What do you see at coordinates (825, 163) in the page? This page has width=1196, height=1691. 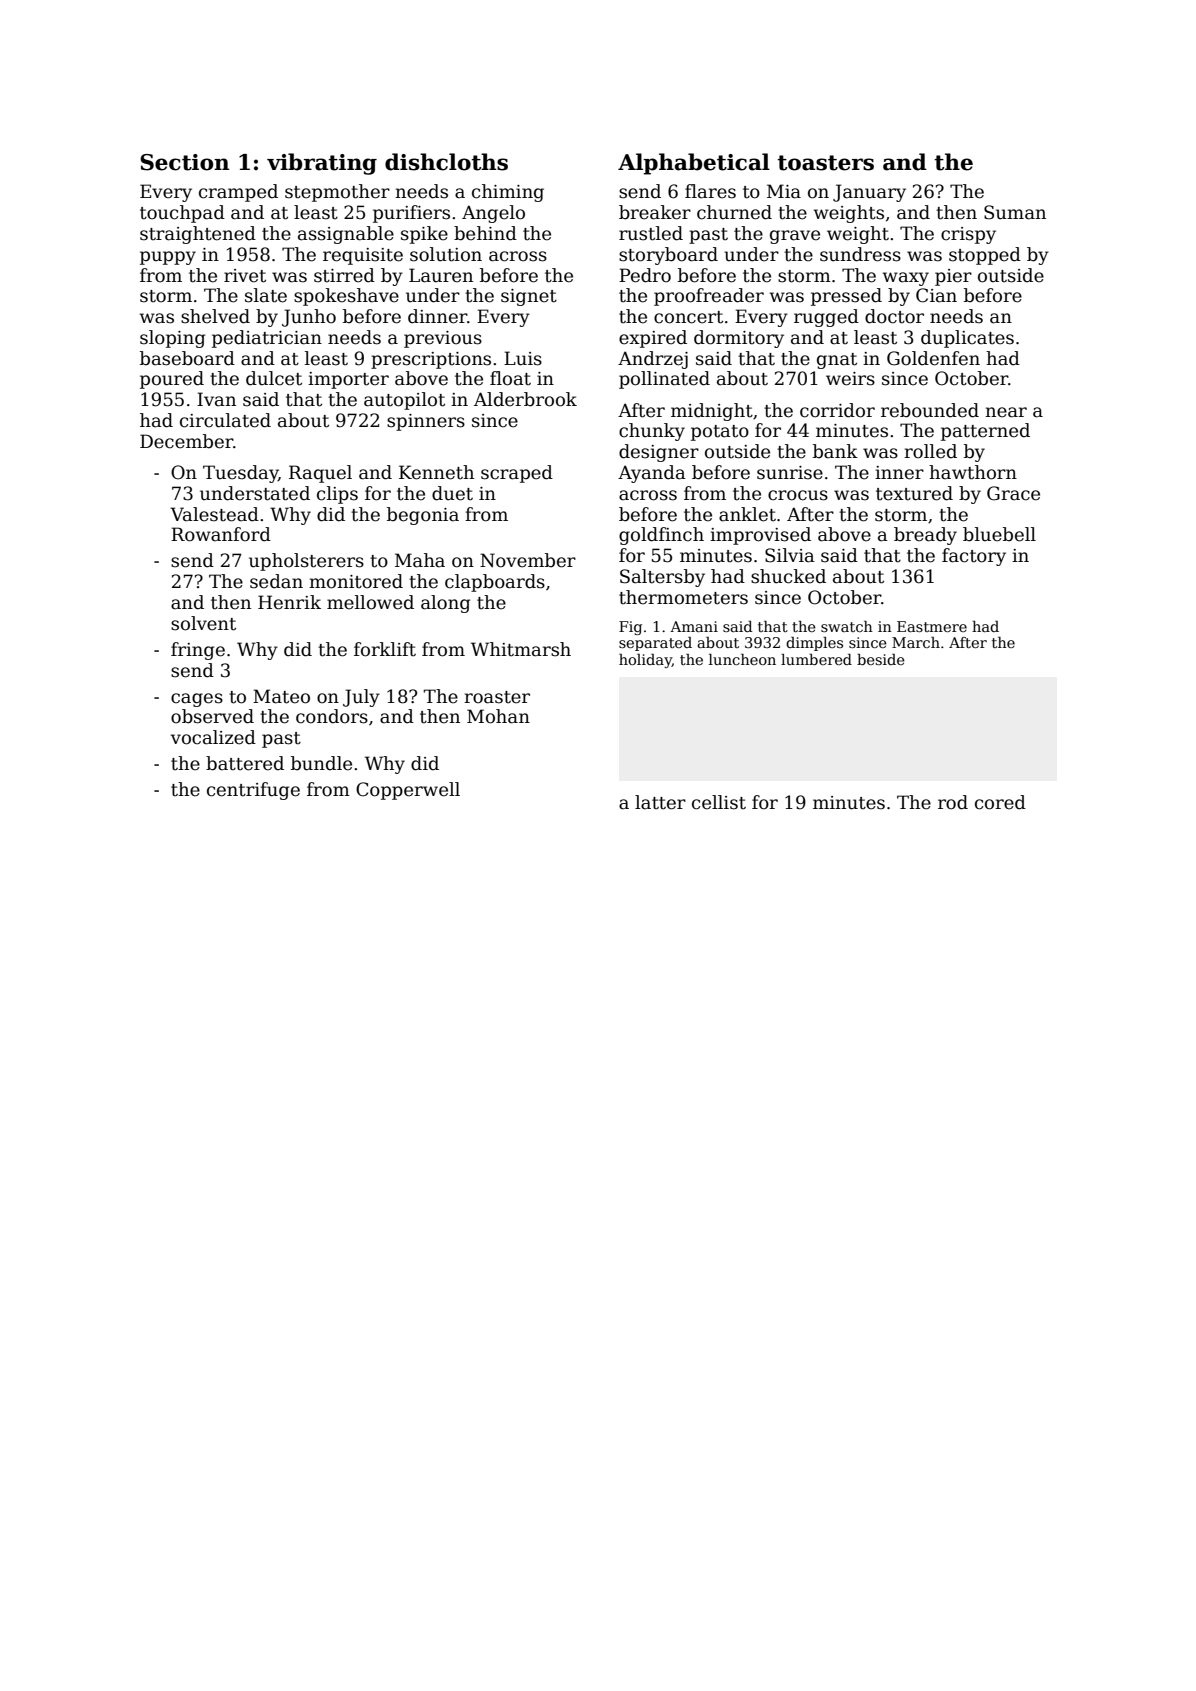 I see `toasters` at bounding box center [825, 163].
